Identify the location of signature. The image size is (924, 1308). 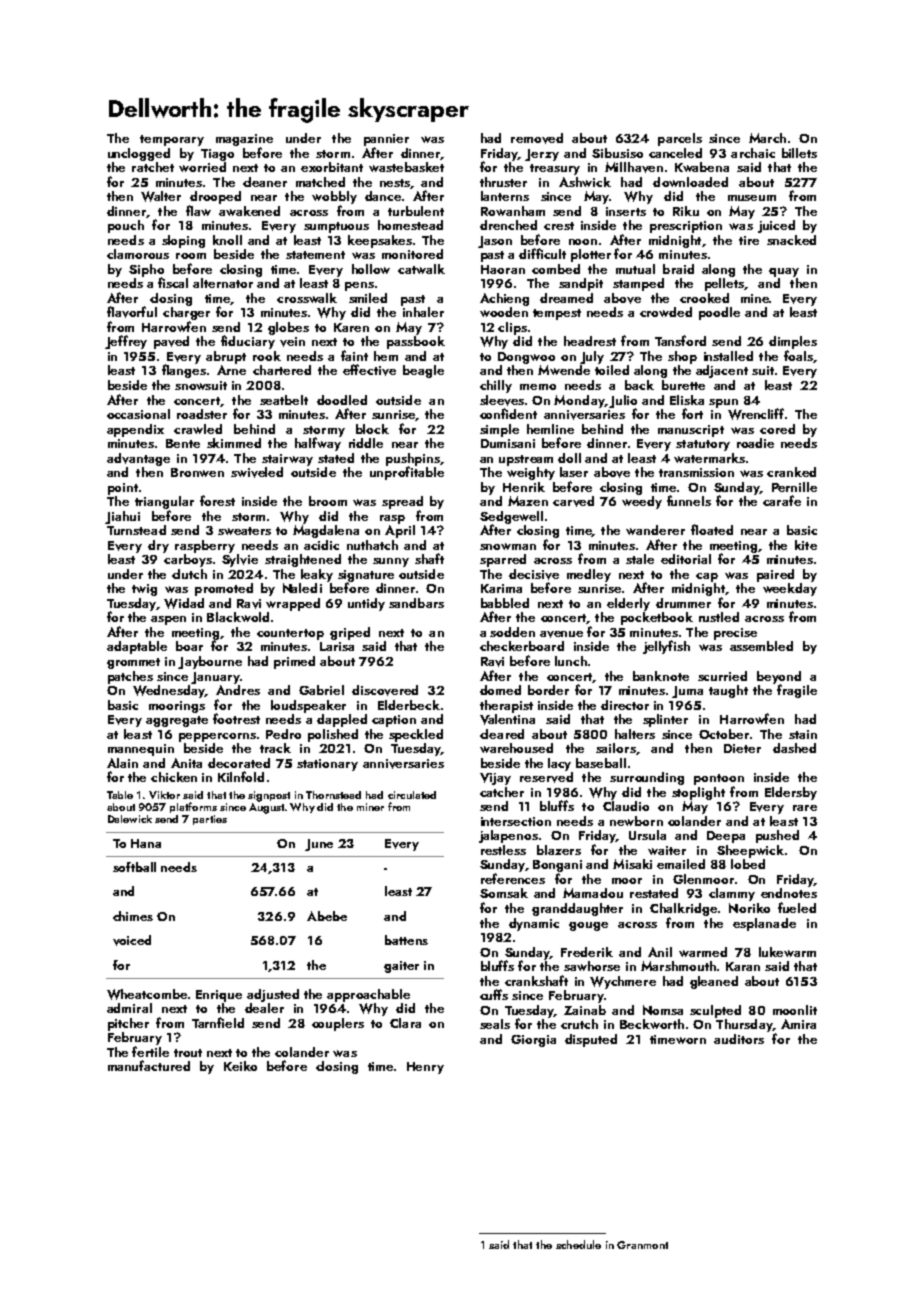
(366, 576).
